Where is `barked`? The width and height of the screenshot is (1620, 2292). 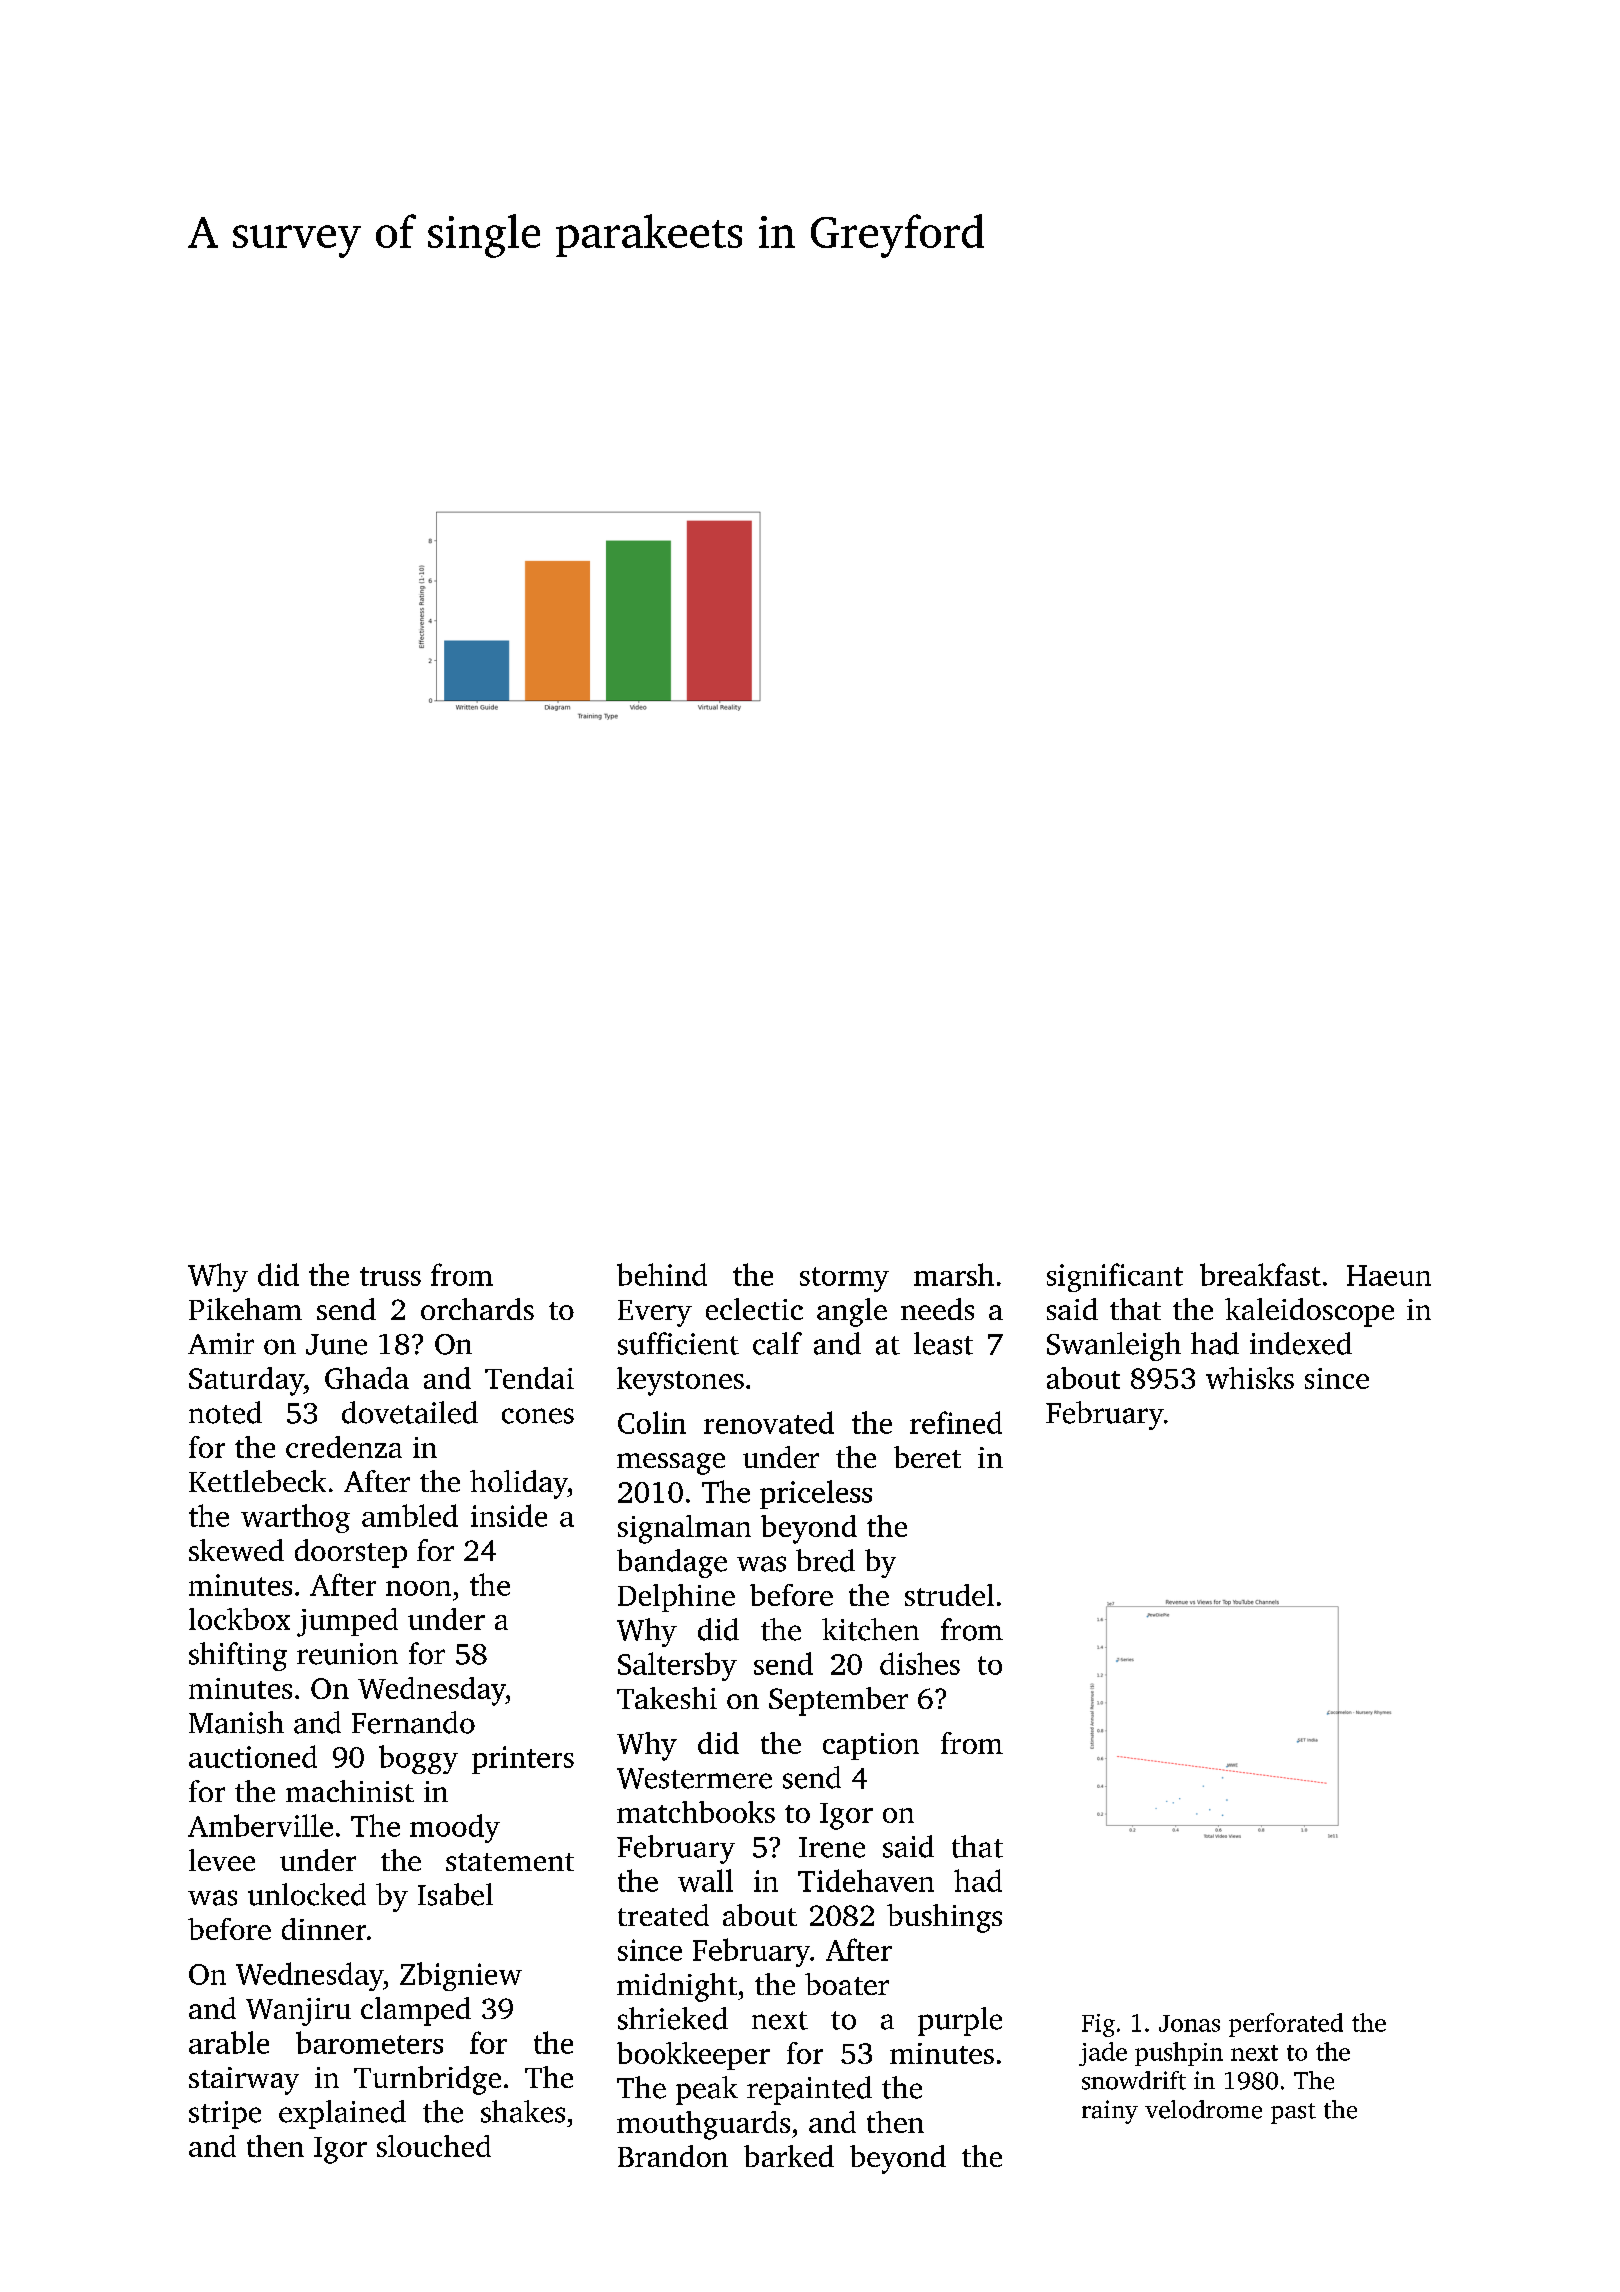
barked is located at coordinates (789, 2156).
